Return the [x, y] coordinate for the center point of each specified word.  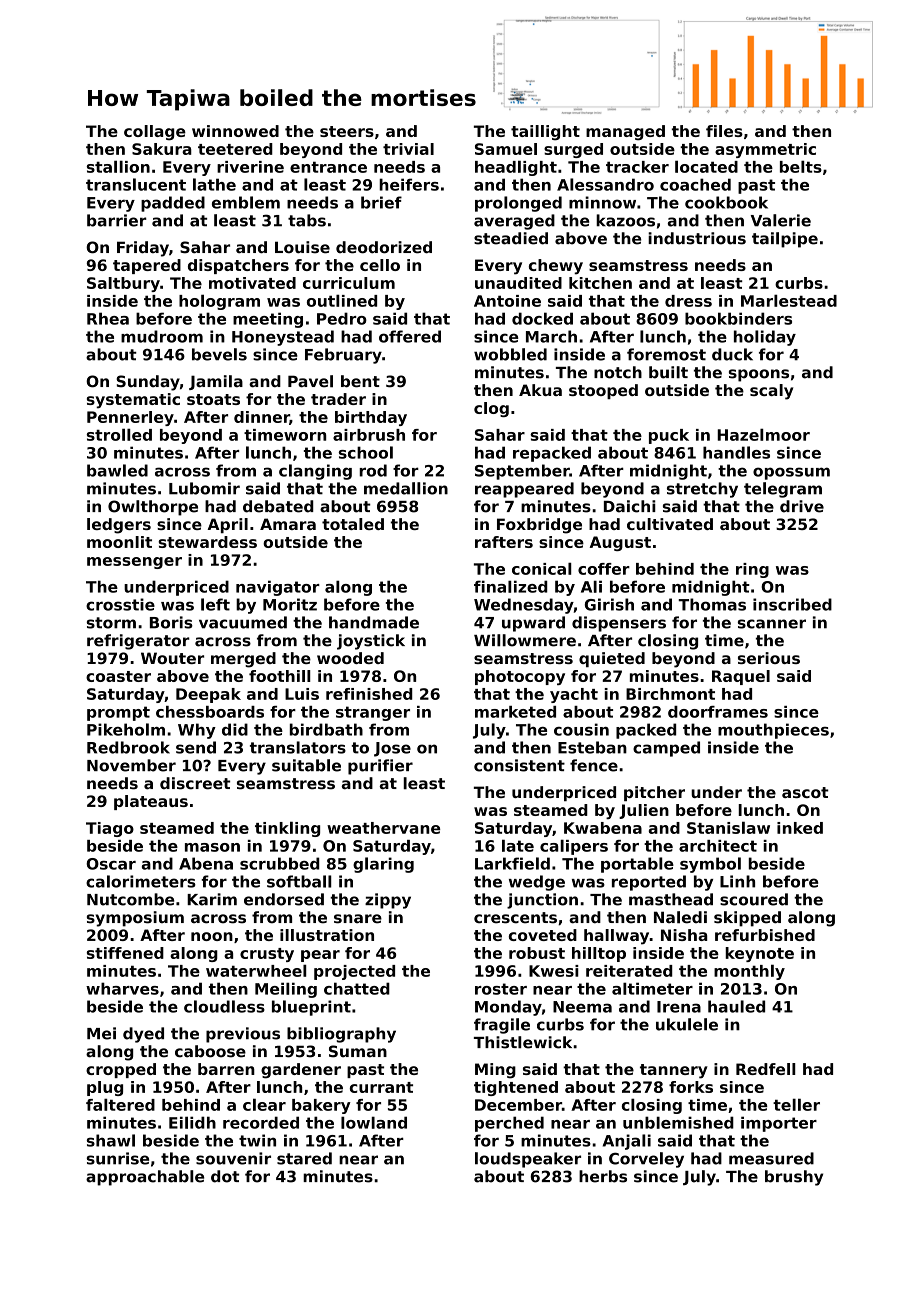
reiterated [629, 971]
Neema [582, 1007]
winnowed [235, 131]
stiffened [125, 953]
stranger [373, 713]
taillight [545, 133]
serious [769, 658]
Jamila [216, 382]
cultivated [670, 524]
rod [373, 470]
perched [509, 1124]
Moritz [290, 604]
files [724, 131]
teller [796, 1104]
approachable [145, 1178]
